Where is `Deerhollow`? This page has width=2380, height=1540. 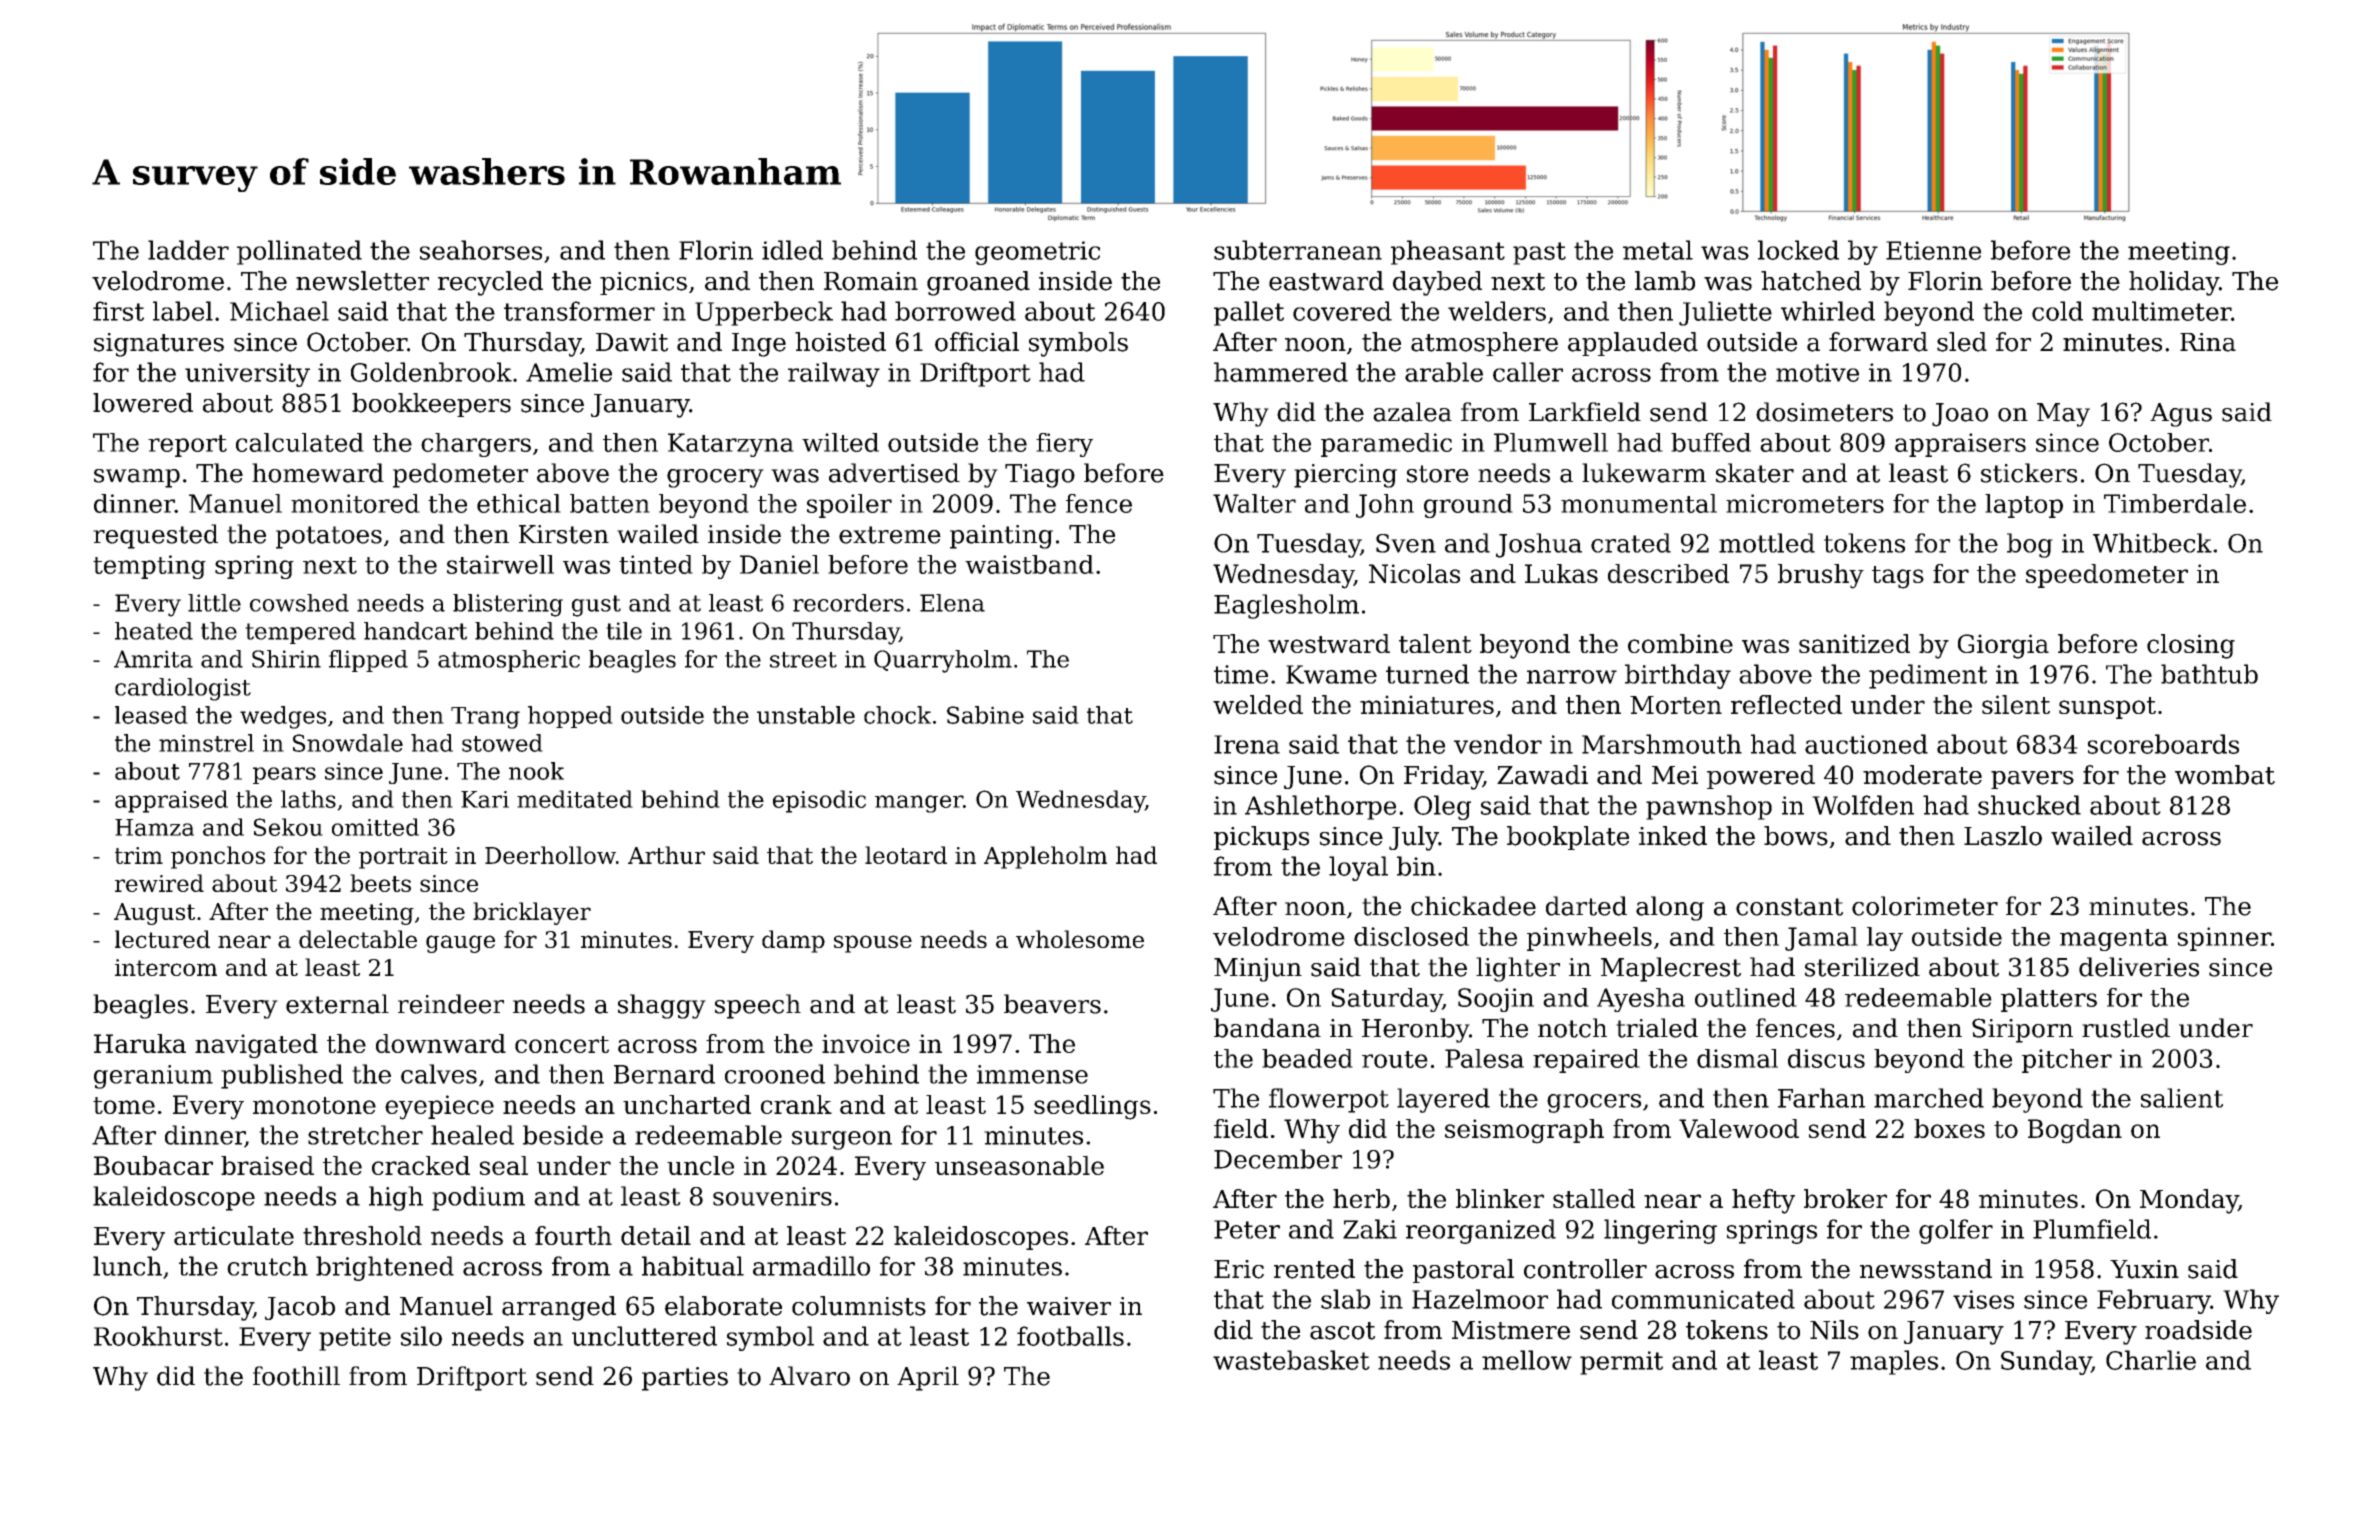
Deerhollow is located at coordinates (550, 855).
